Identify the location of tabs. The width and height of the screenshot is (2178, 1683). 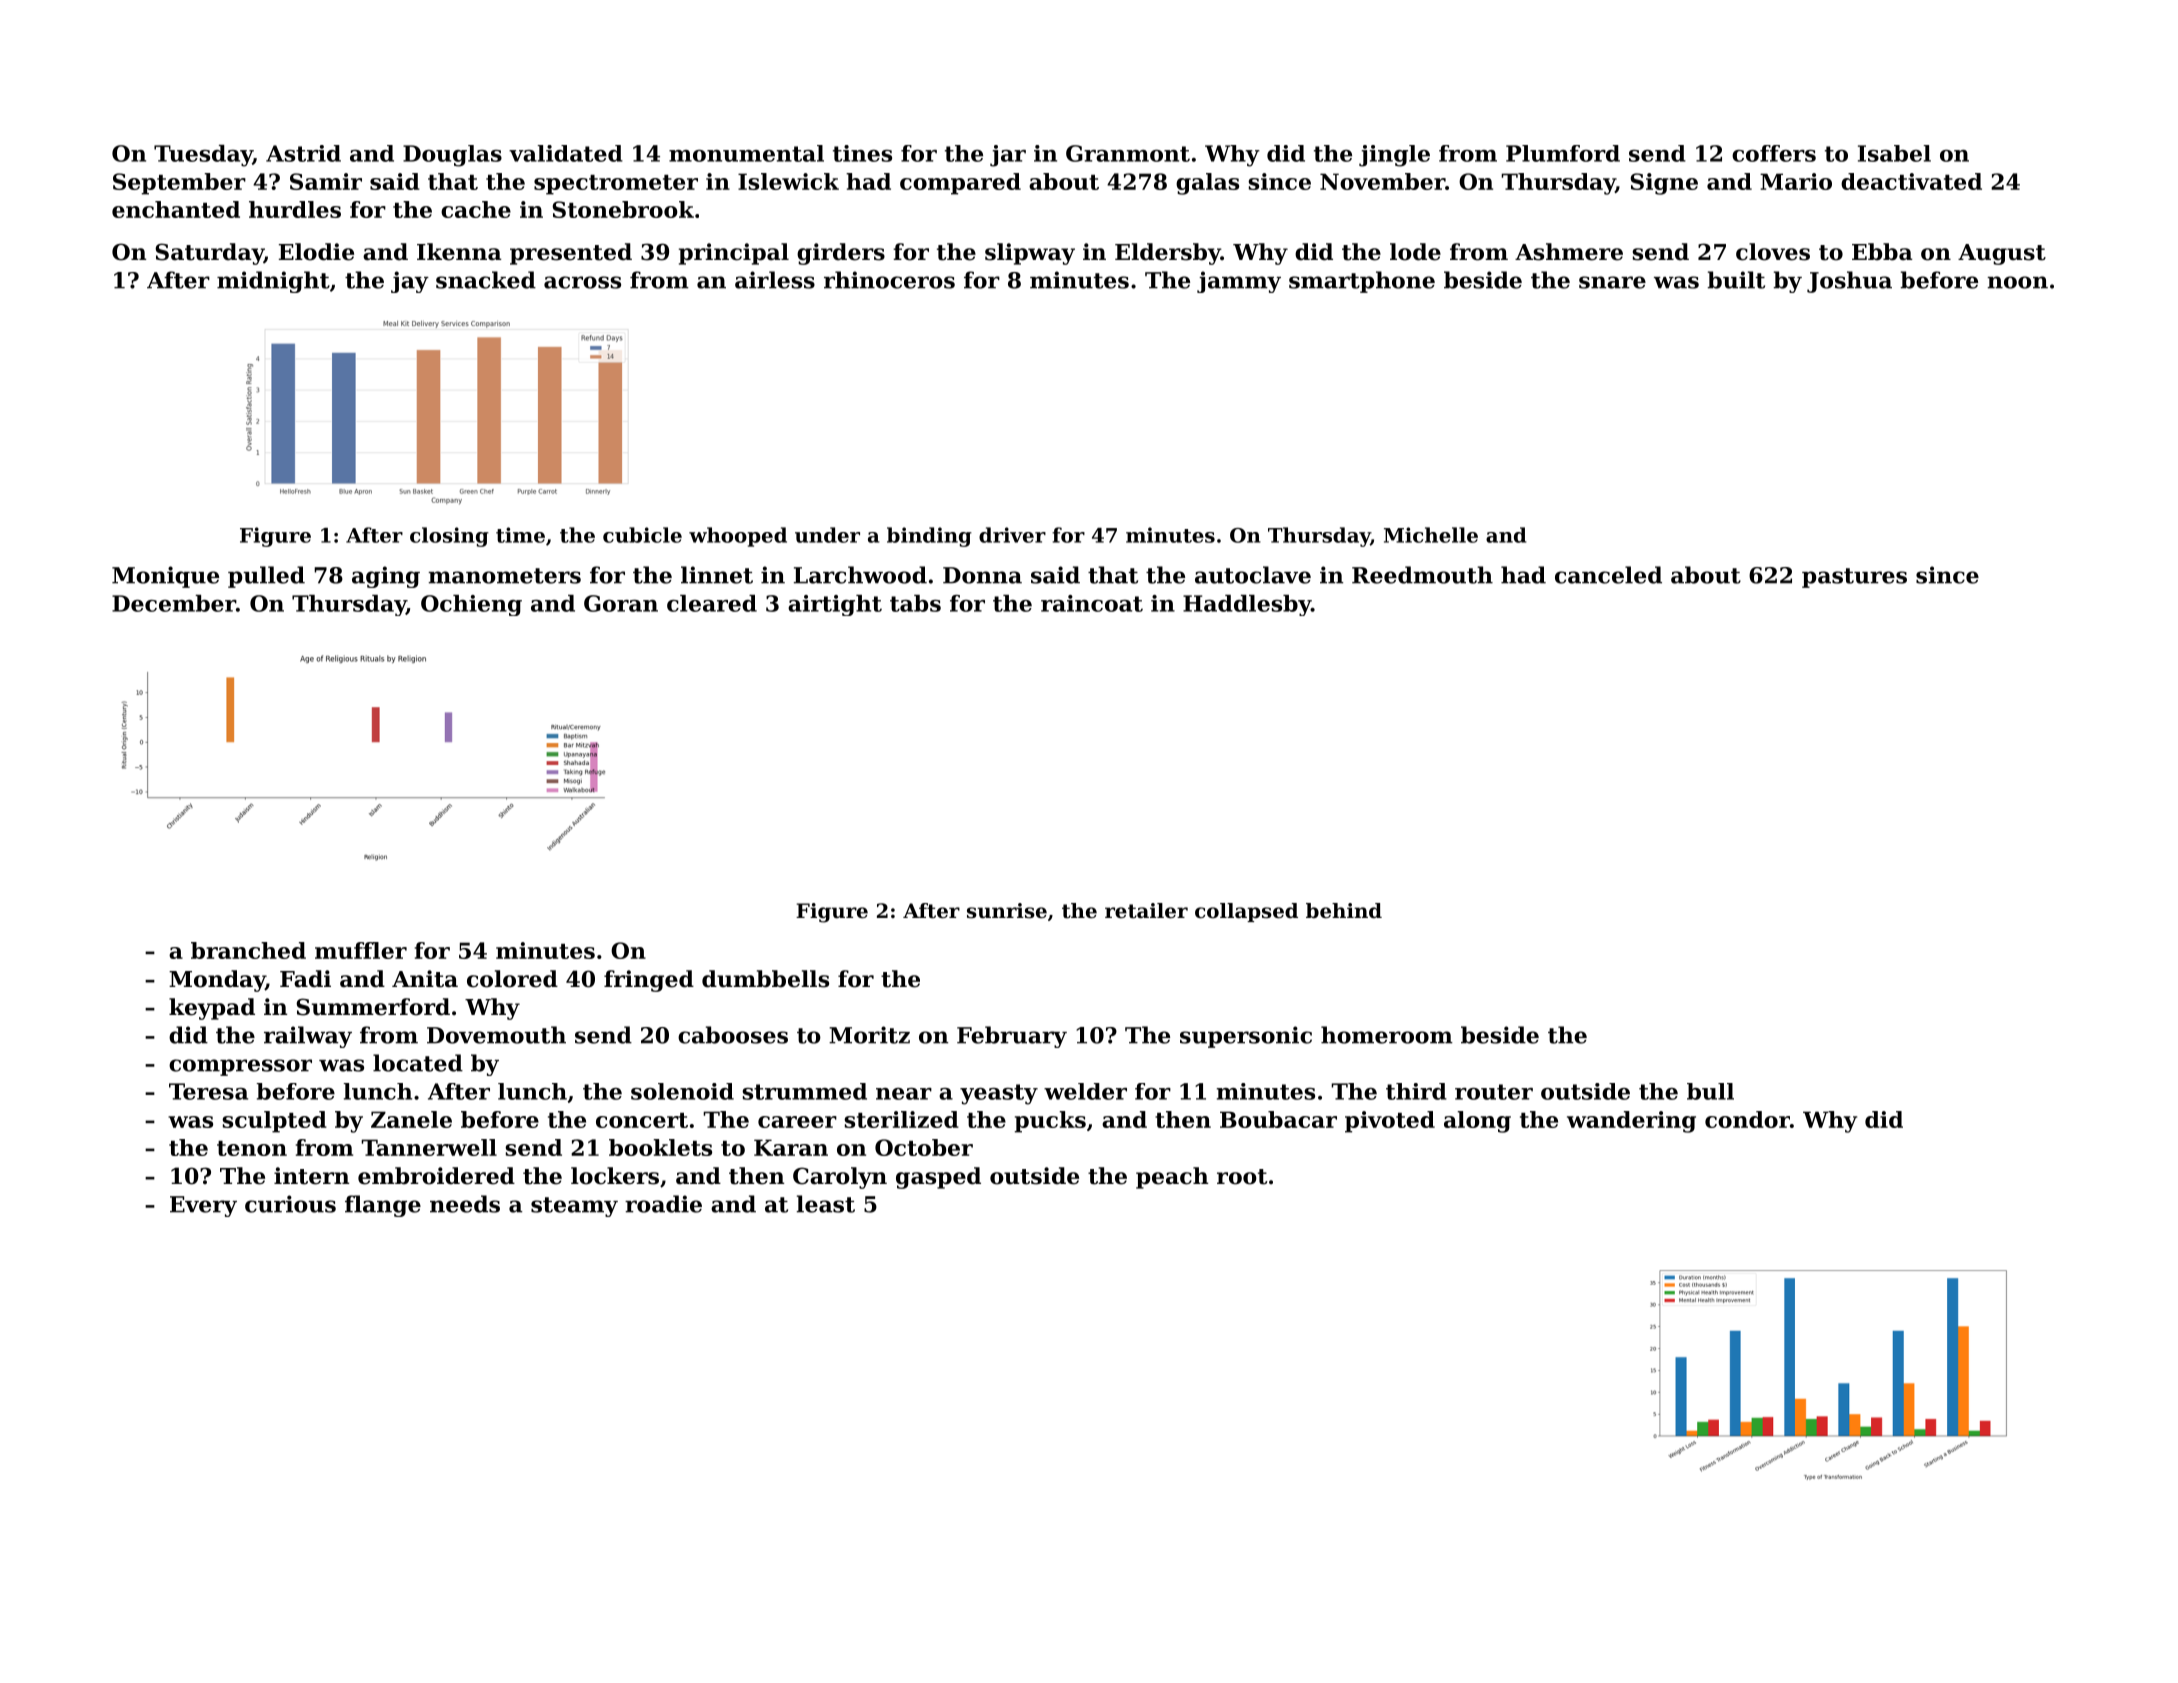
(915, 603).
